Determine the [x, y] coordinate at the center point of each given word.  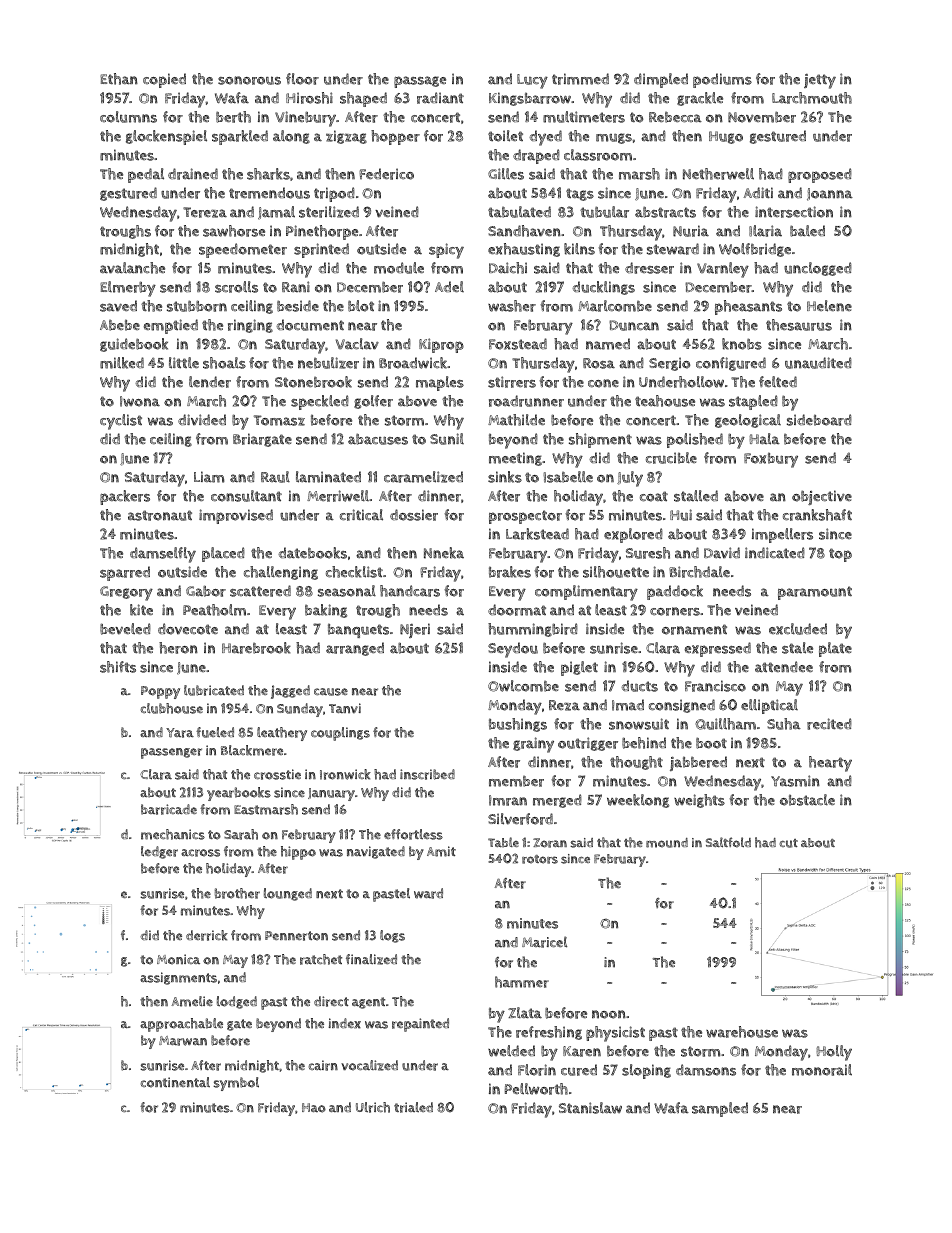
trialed [413, 1107]
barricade [169, 809]
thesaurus [799, 325]
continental [175, 1082]
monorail [822, 1070]
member [516, 781]
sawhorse [234, 231]
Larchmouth [812, 98]
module [399, 268]
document [310, 325]
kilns [579, 249]
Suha [784, 724]
